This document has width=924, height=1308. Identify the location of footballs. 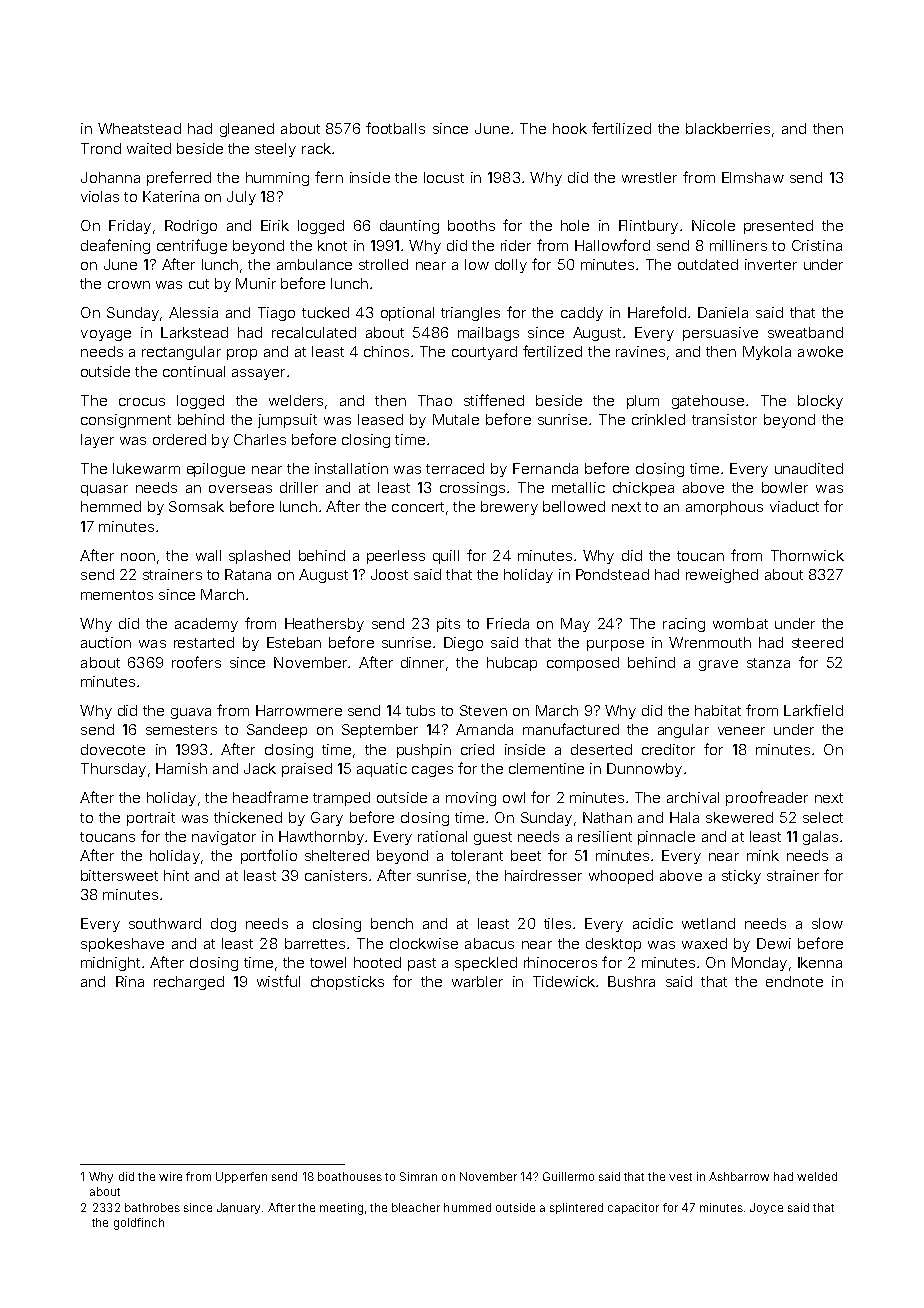
(395, 128).
